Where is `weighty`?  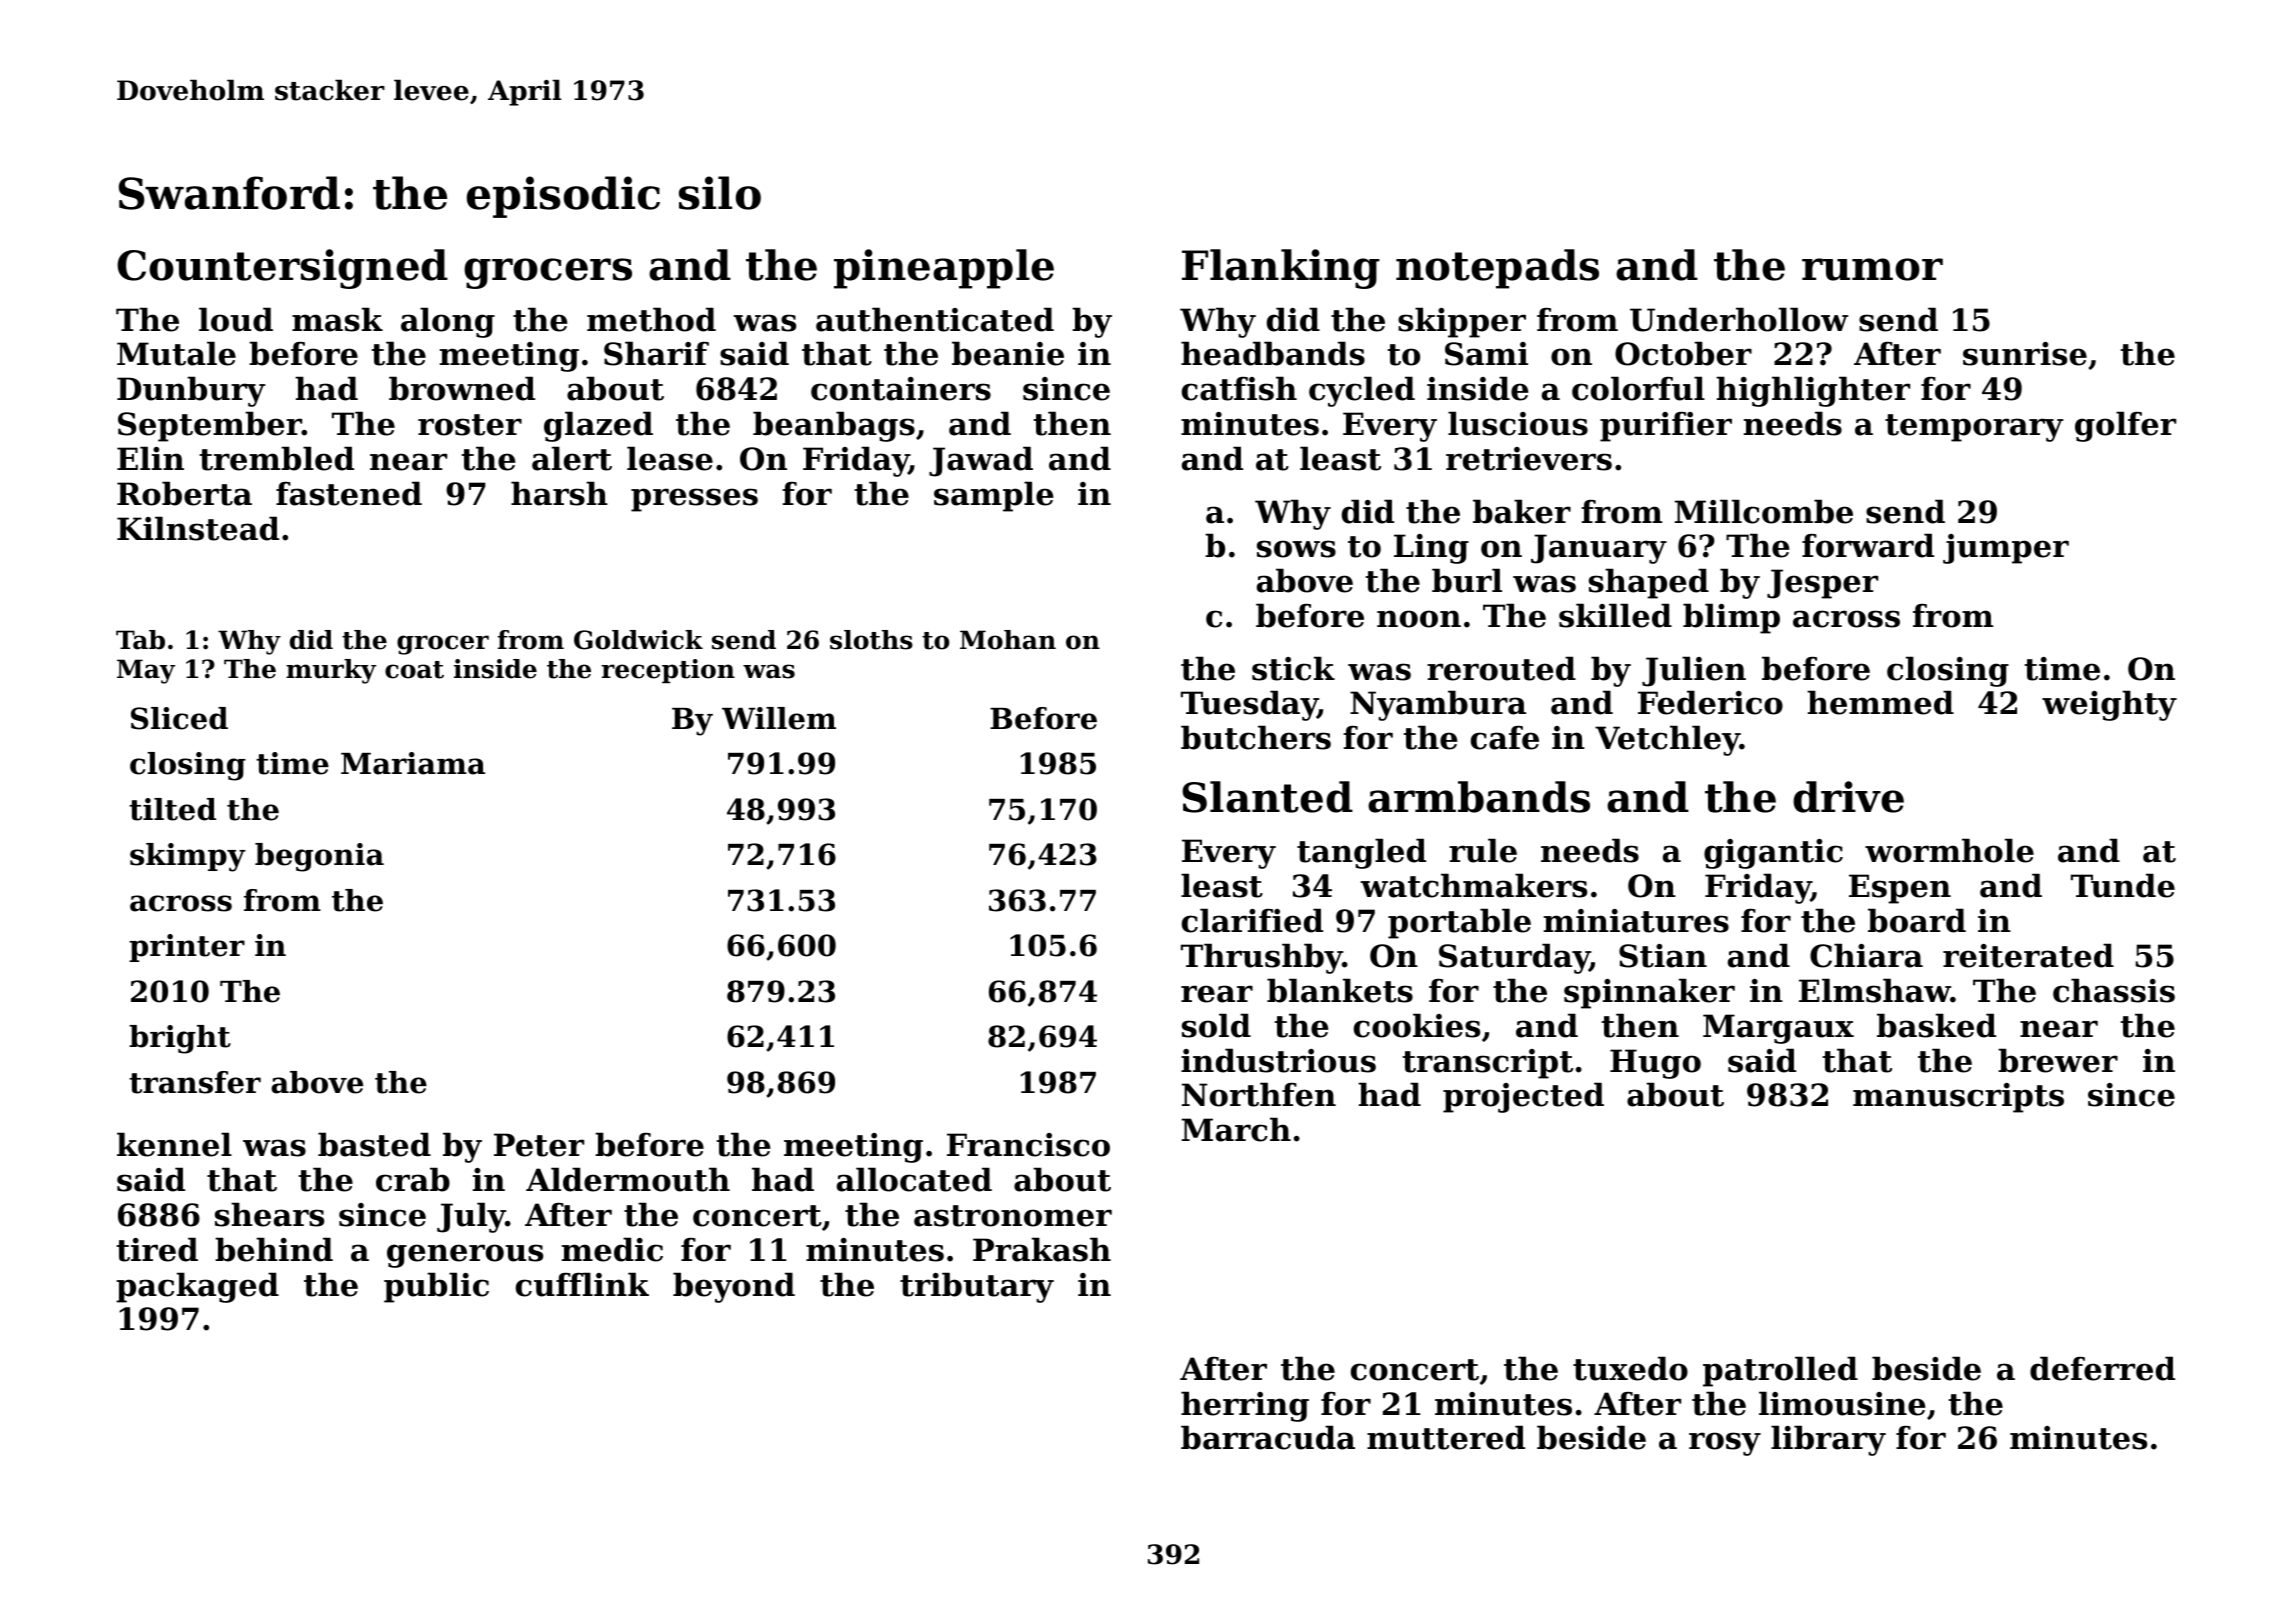
weighty is located at coordinates (2109, 705).
